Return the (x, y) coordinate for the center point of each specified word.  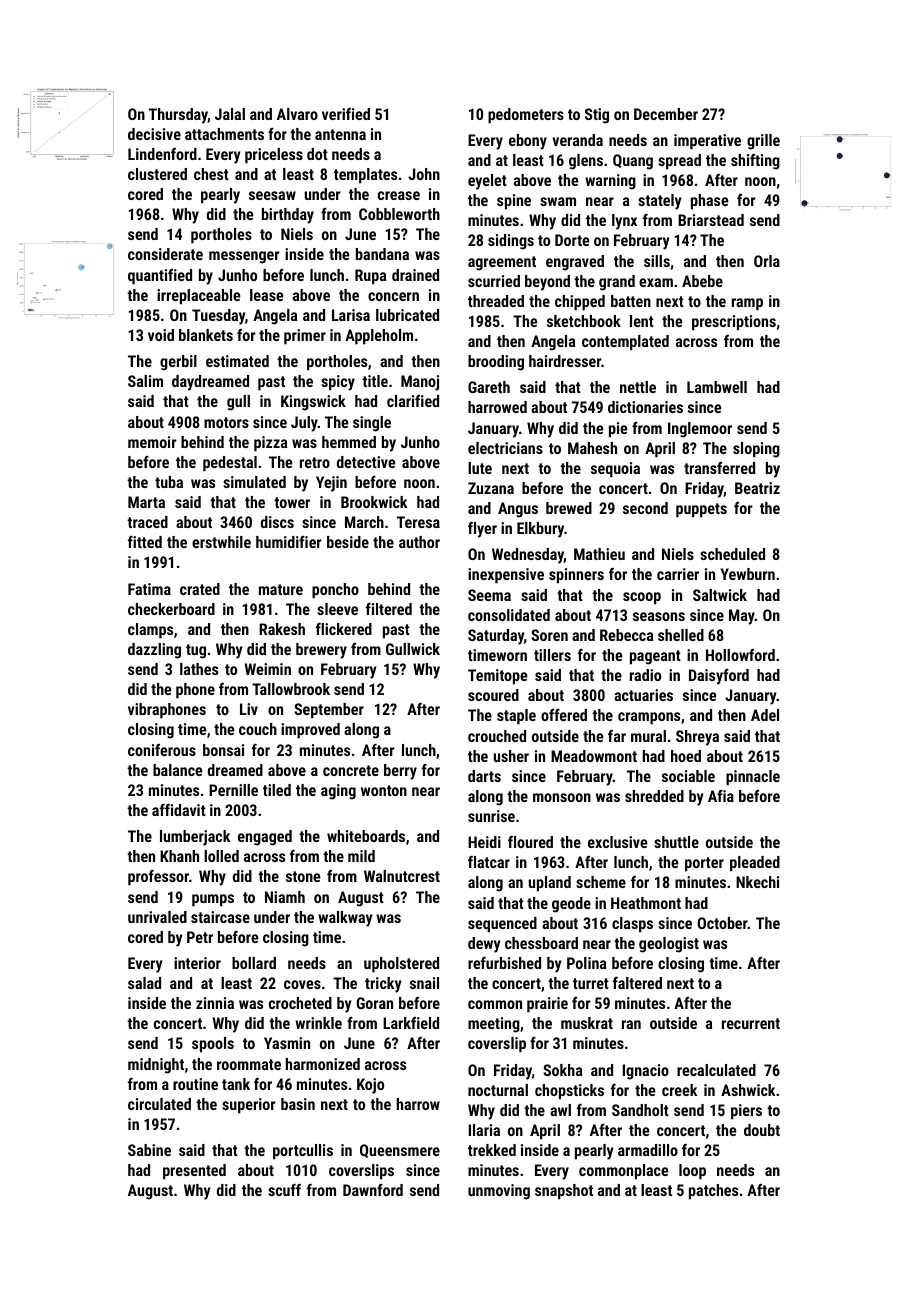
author (419, 542)
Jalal (230, 114)
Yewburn (748, 574)
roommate (249, 1064)
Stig (597, 116)
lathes (199, 669)
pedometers (526, 116)
